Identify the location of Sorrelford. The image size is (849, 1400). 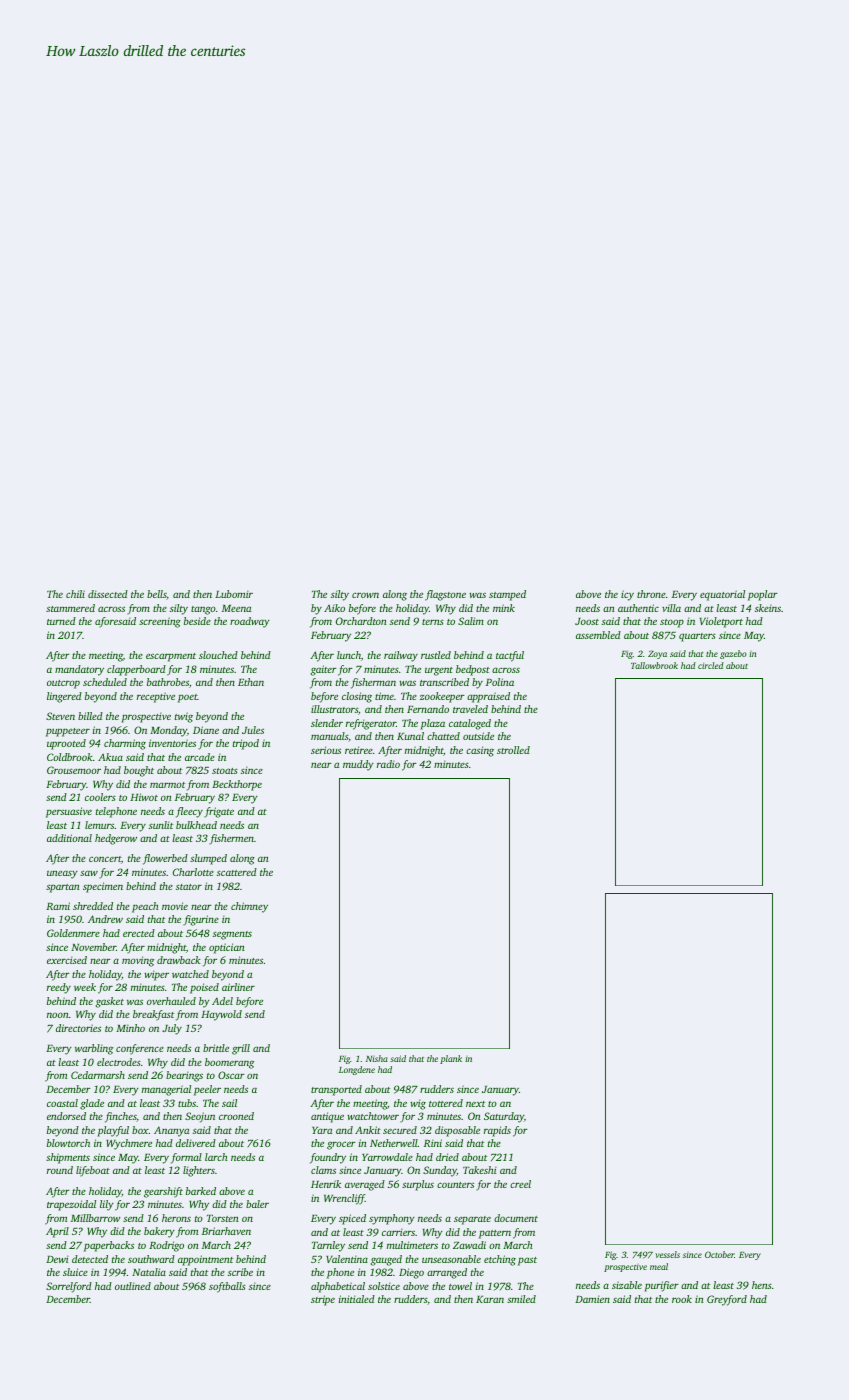
(69, 1287).
